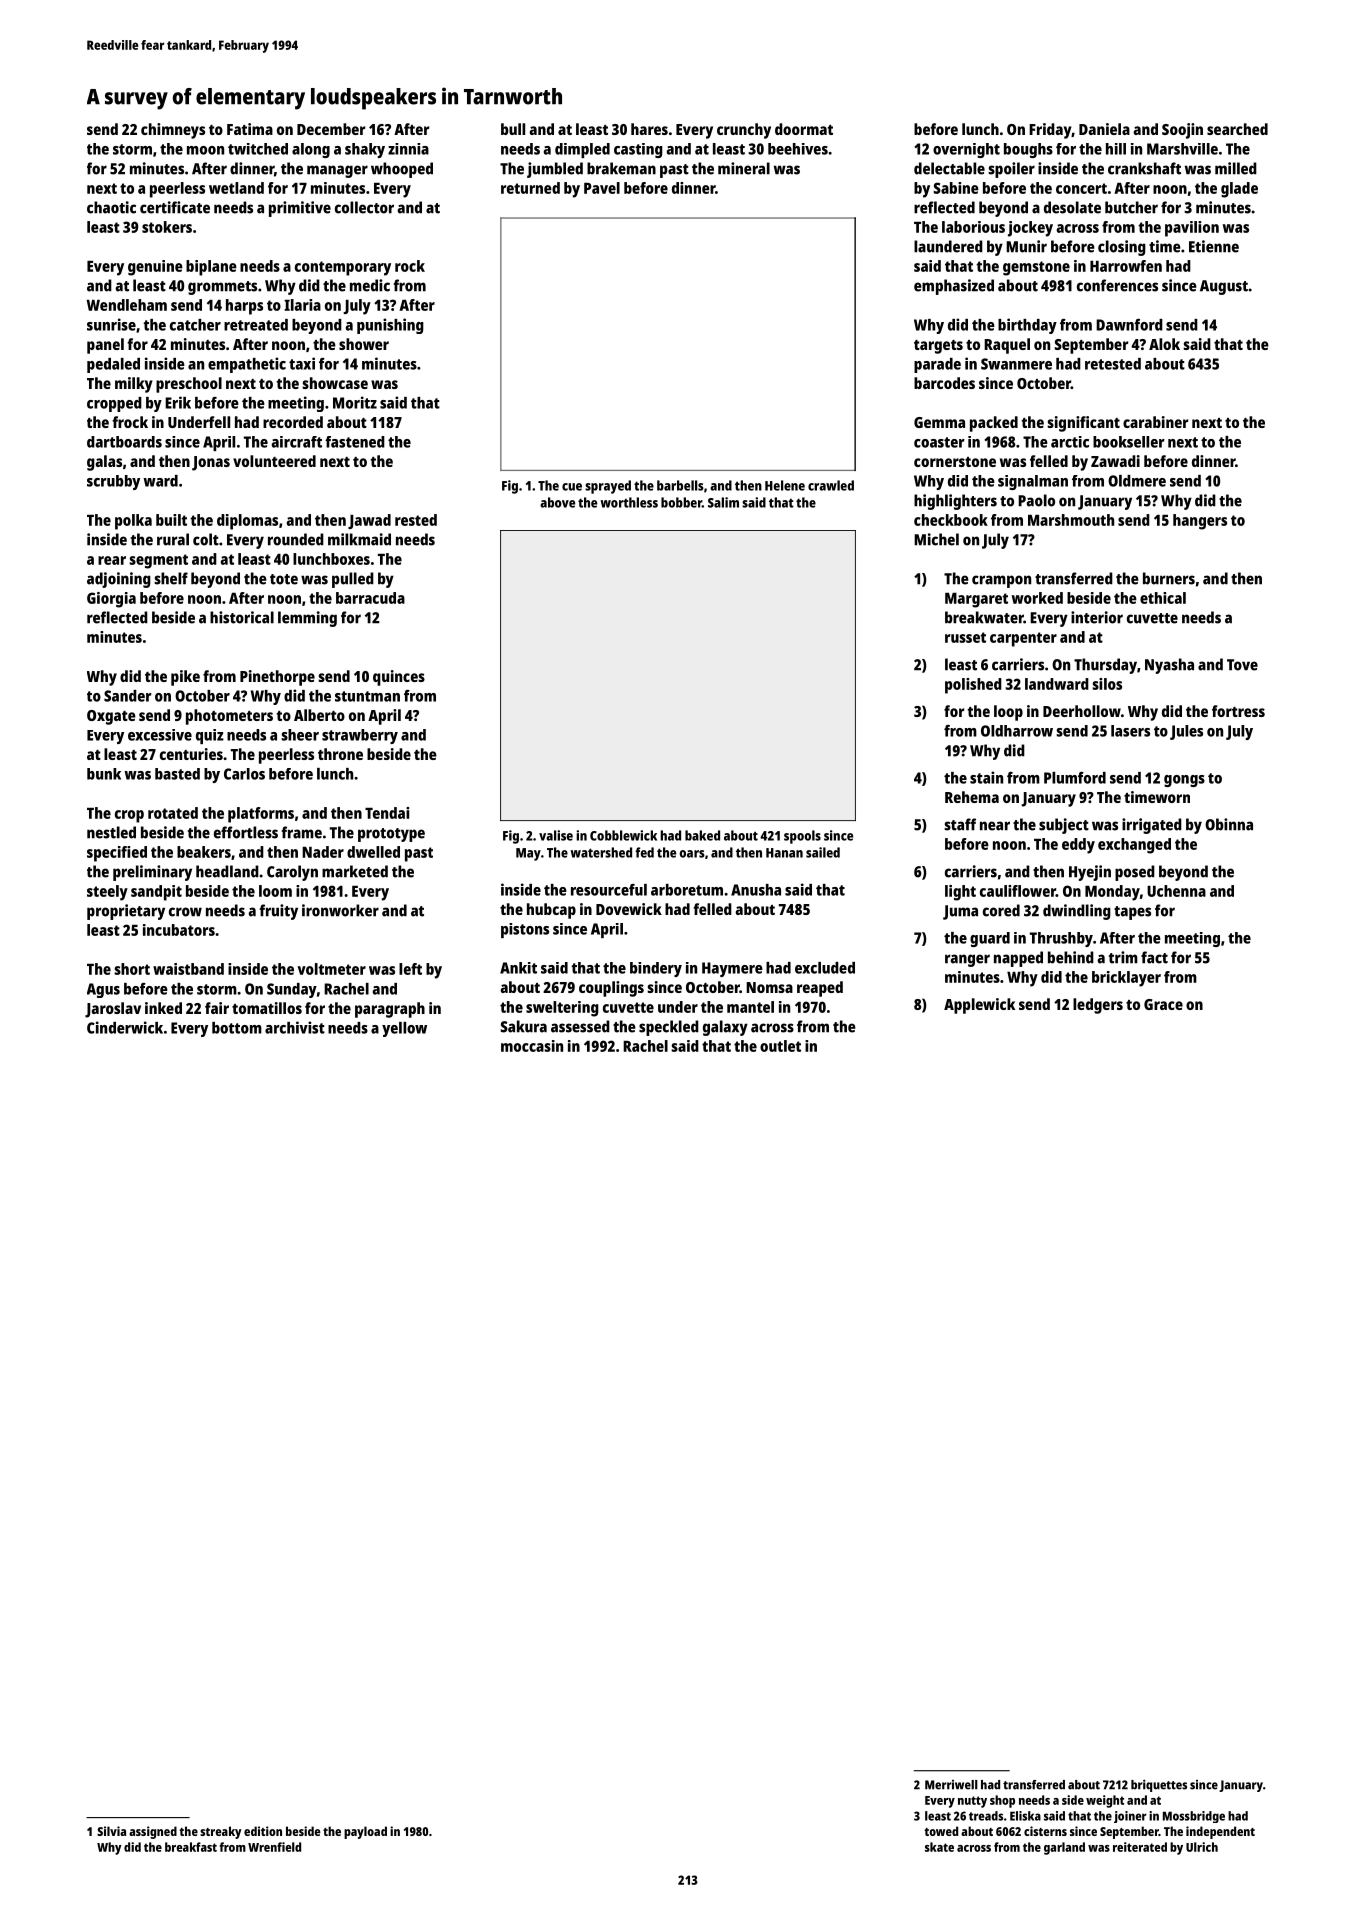 This page has height=1918, width=1356. What do you see at coordinates (105, 346) in the page?
I see `panel` at bounding box center [105, 346].
